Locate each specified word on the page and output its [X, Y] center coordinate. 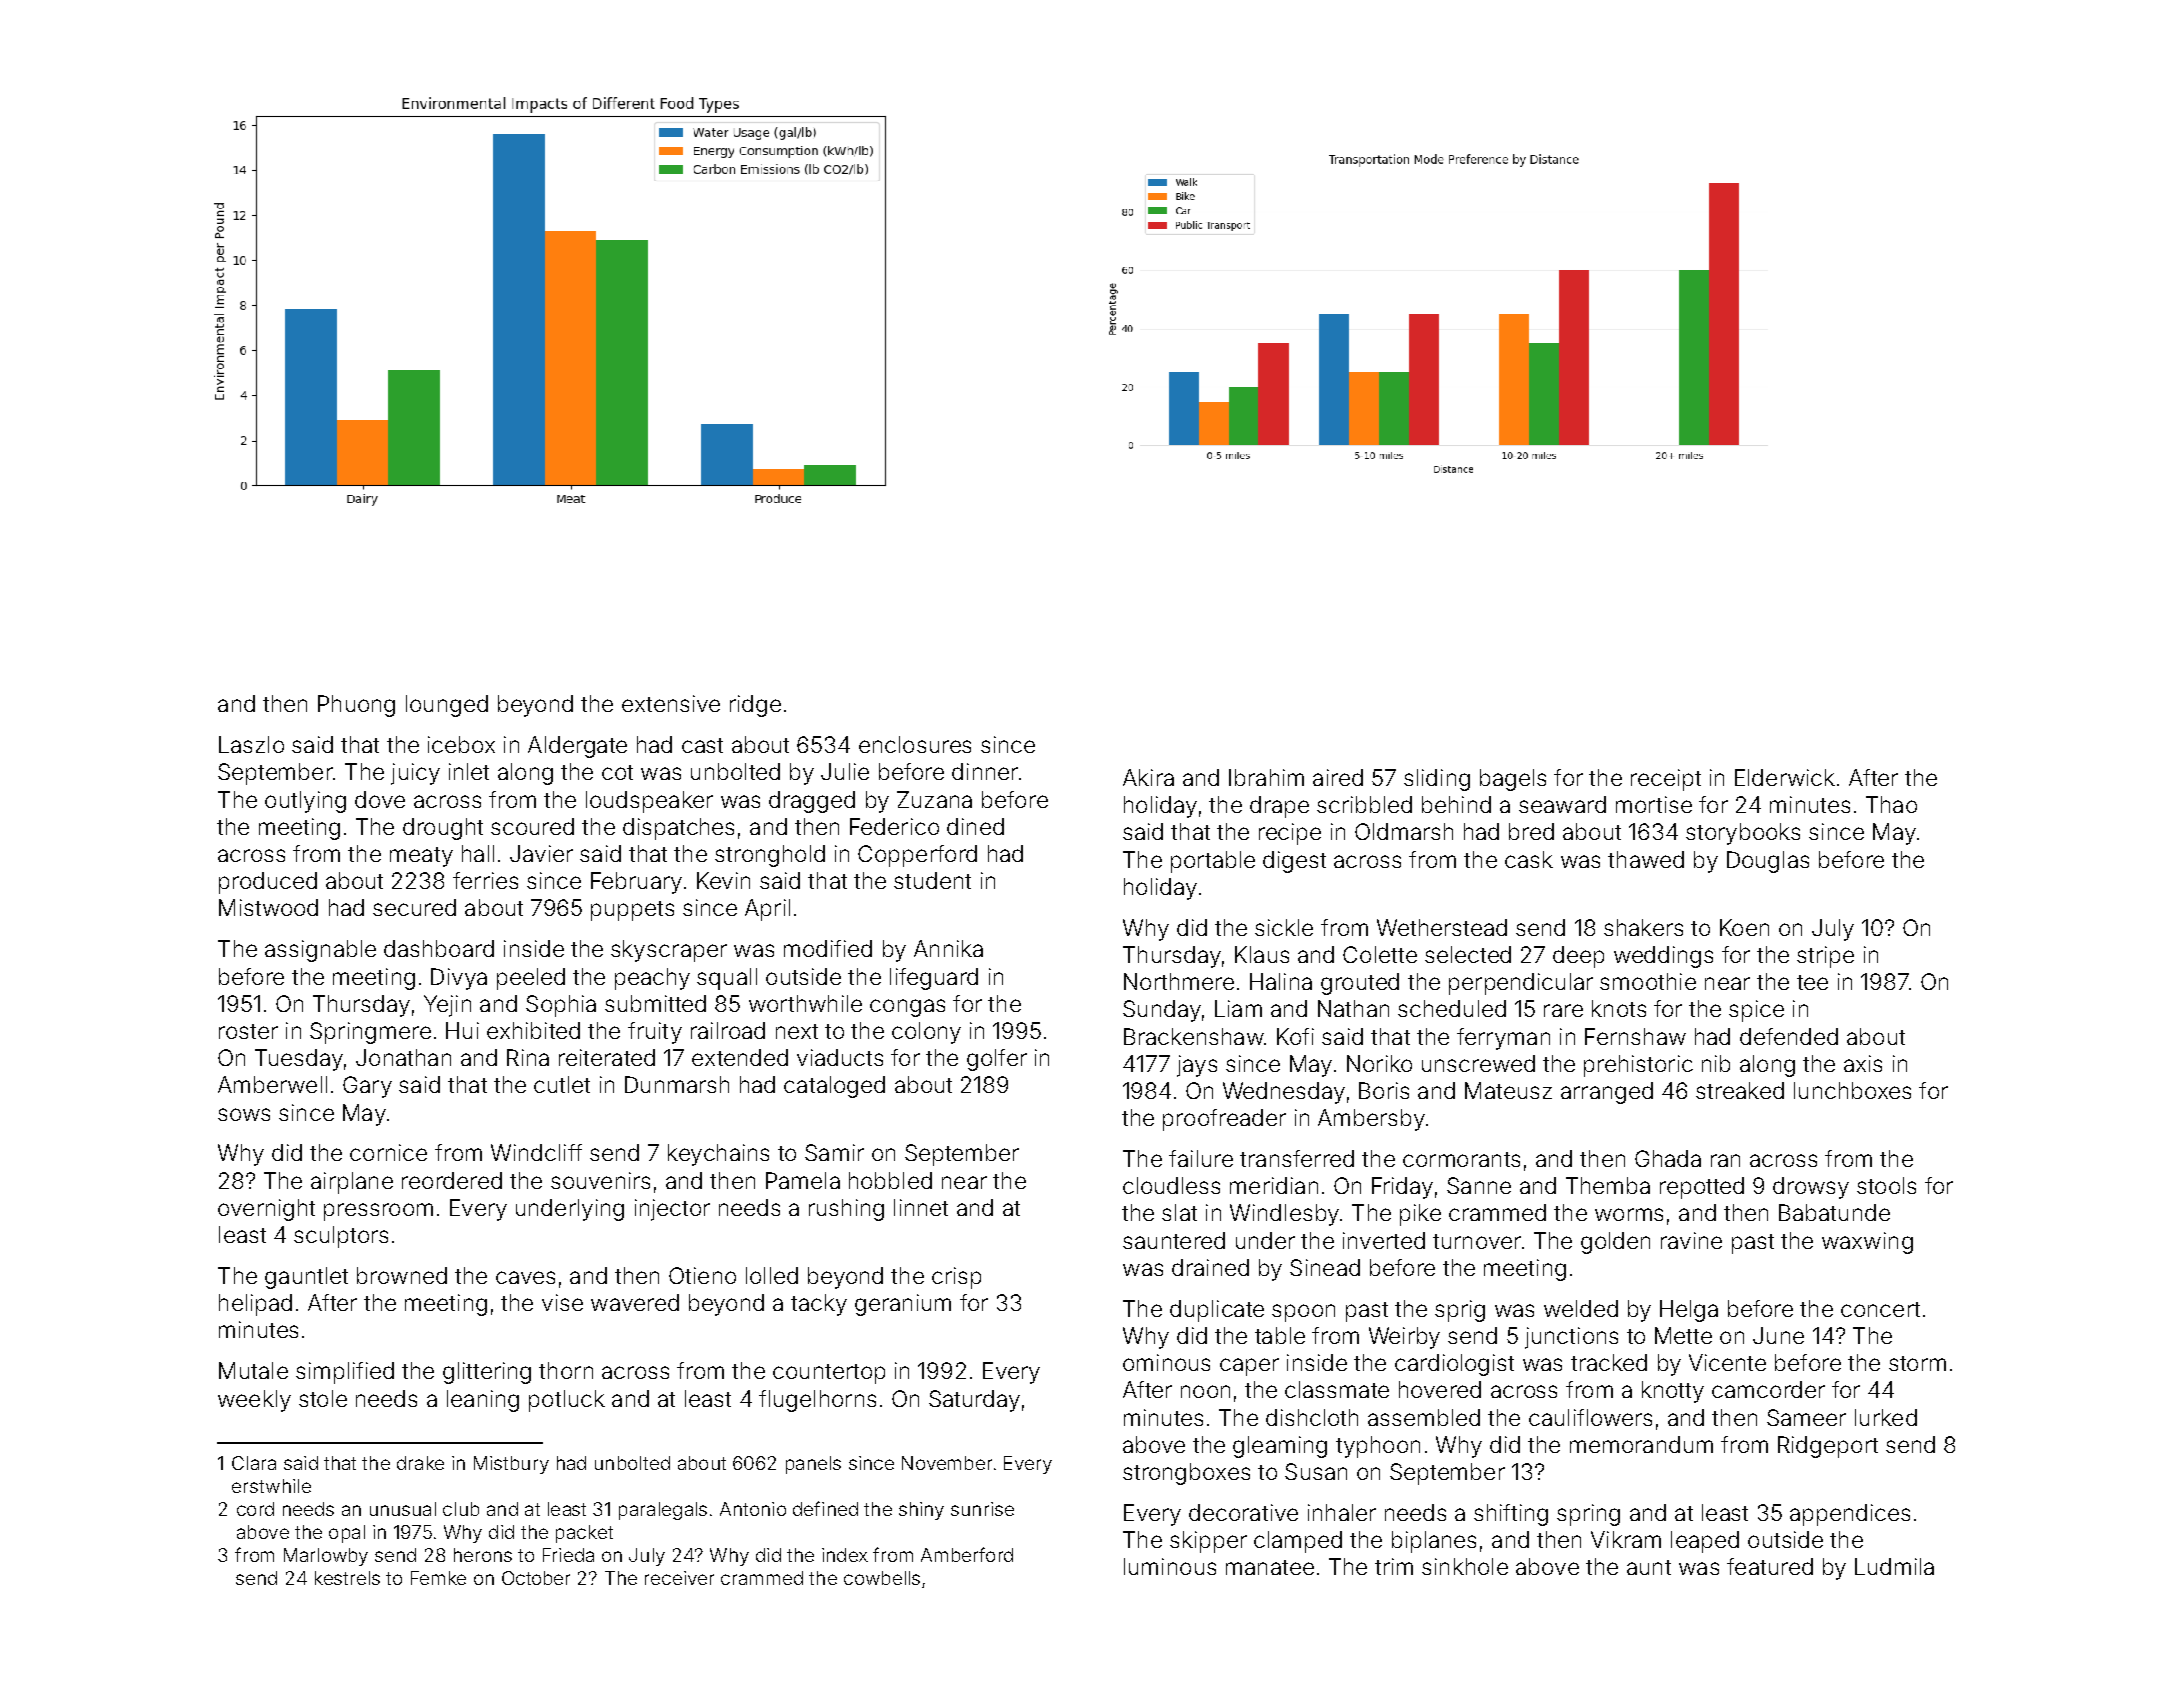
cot [617, 772]
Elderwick [1785, 777]
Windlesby [1284, 1215]
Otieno [702, 1275]
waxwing [1867, 1243]
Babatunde [1834, 1212]
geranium [903, 1305]
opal [347, 1534]
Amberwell [272, 1084]
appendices [1850, 1515]
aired [1338, 777]
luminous [1170, 1566]
